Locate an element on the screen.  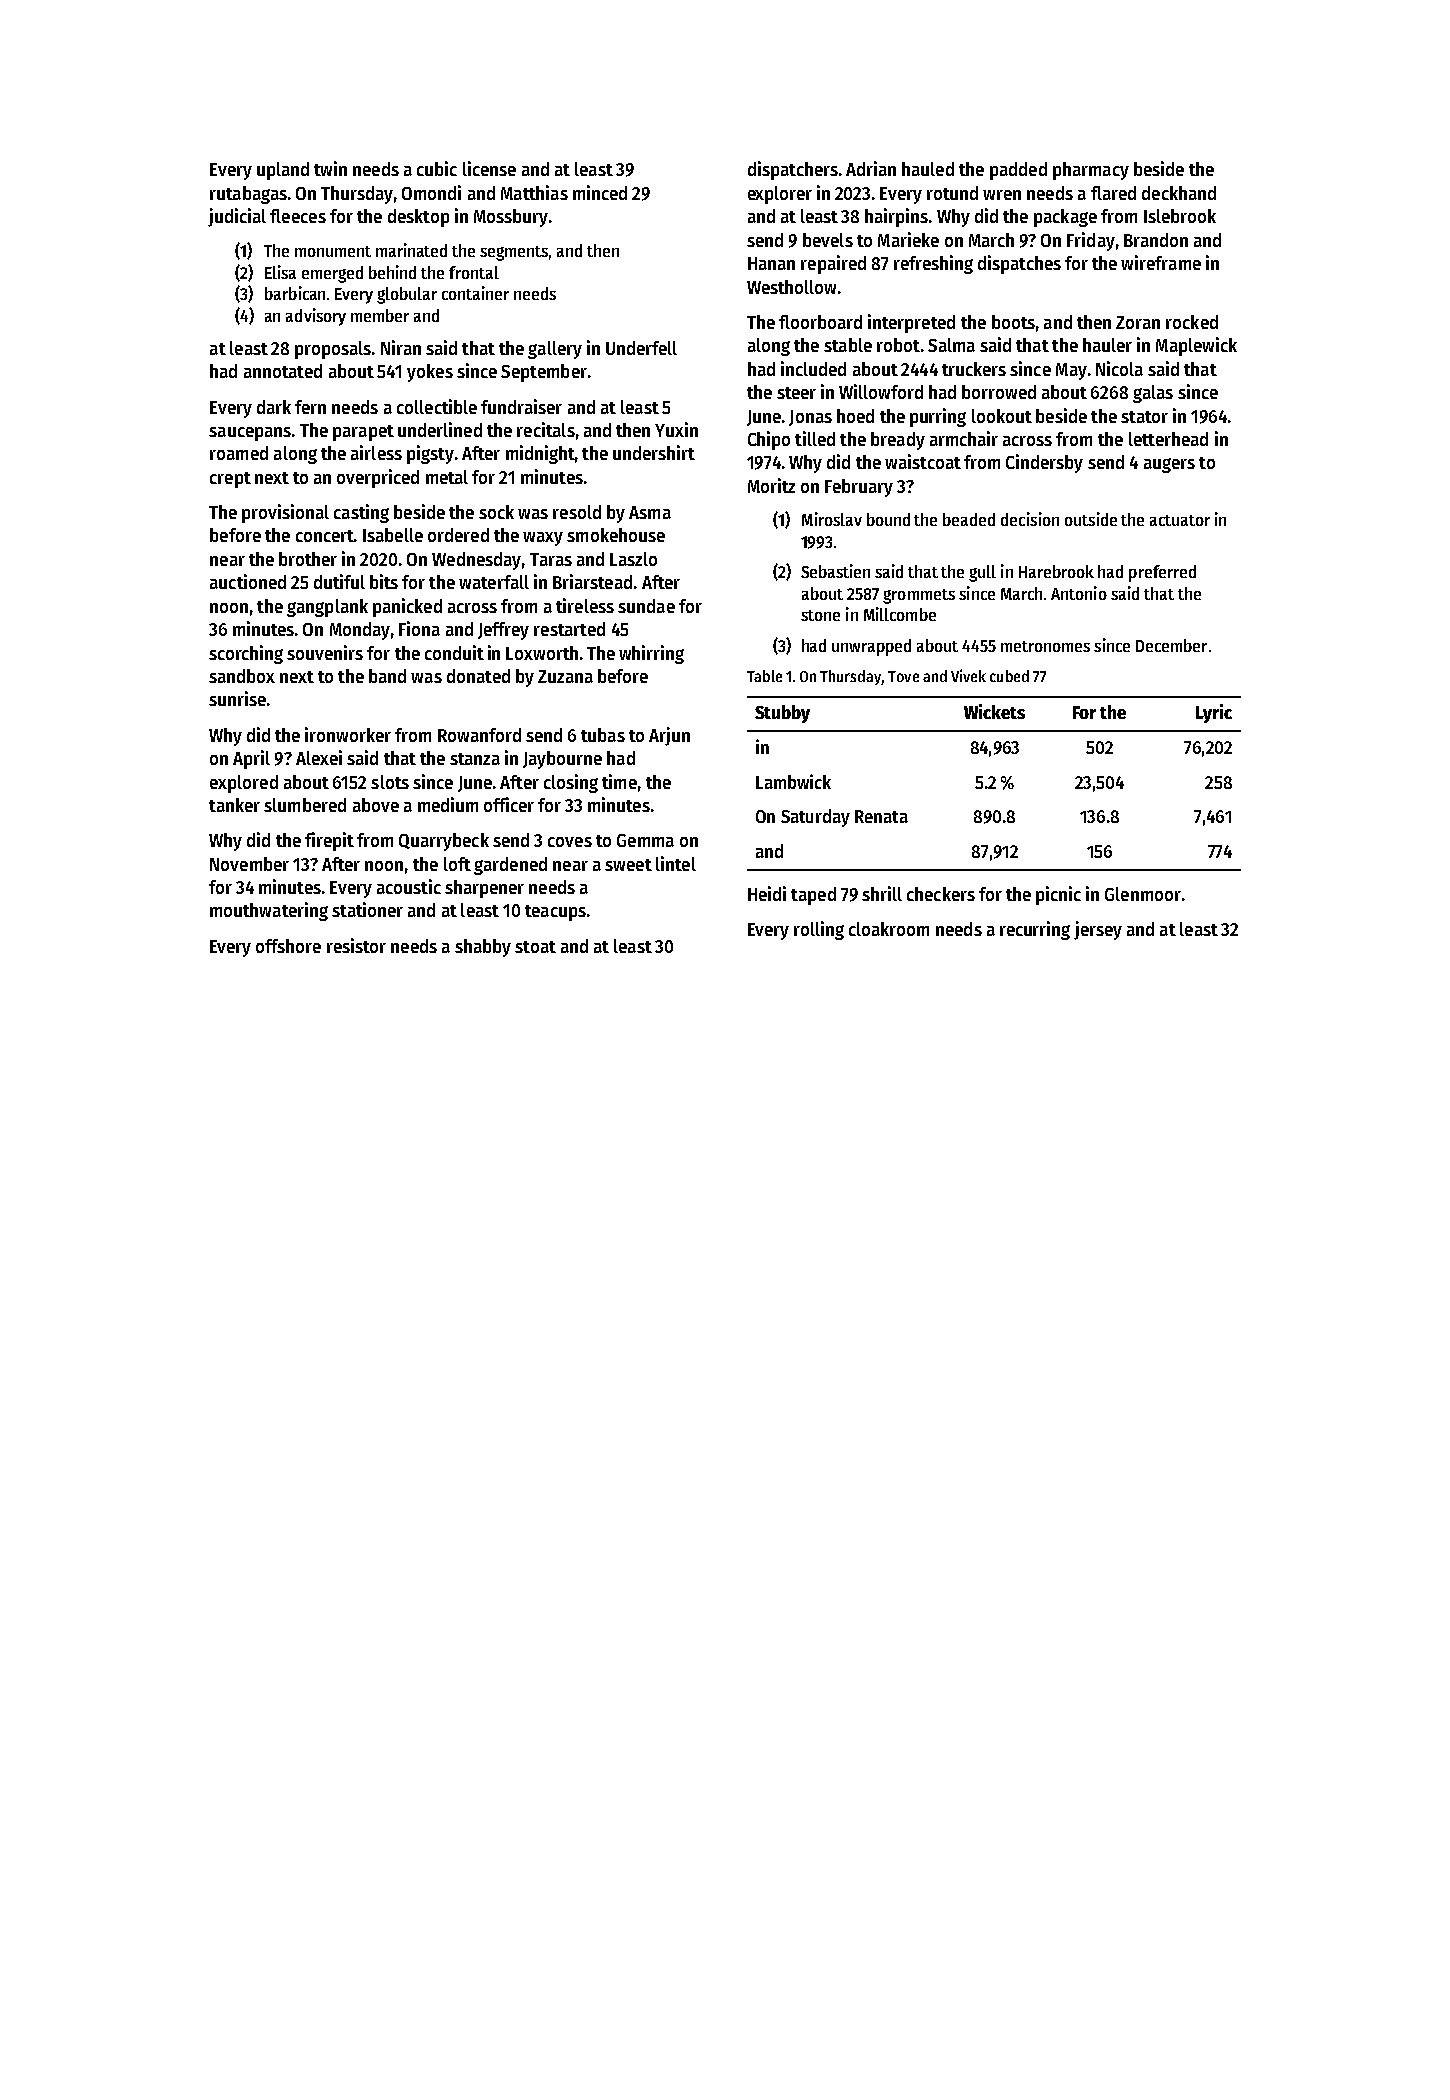
sundae is located at coordinates (646, 606).
